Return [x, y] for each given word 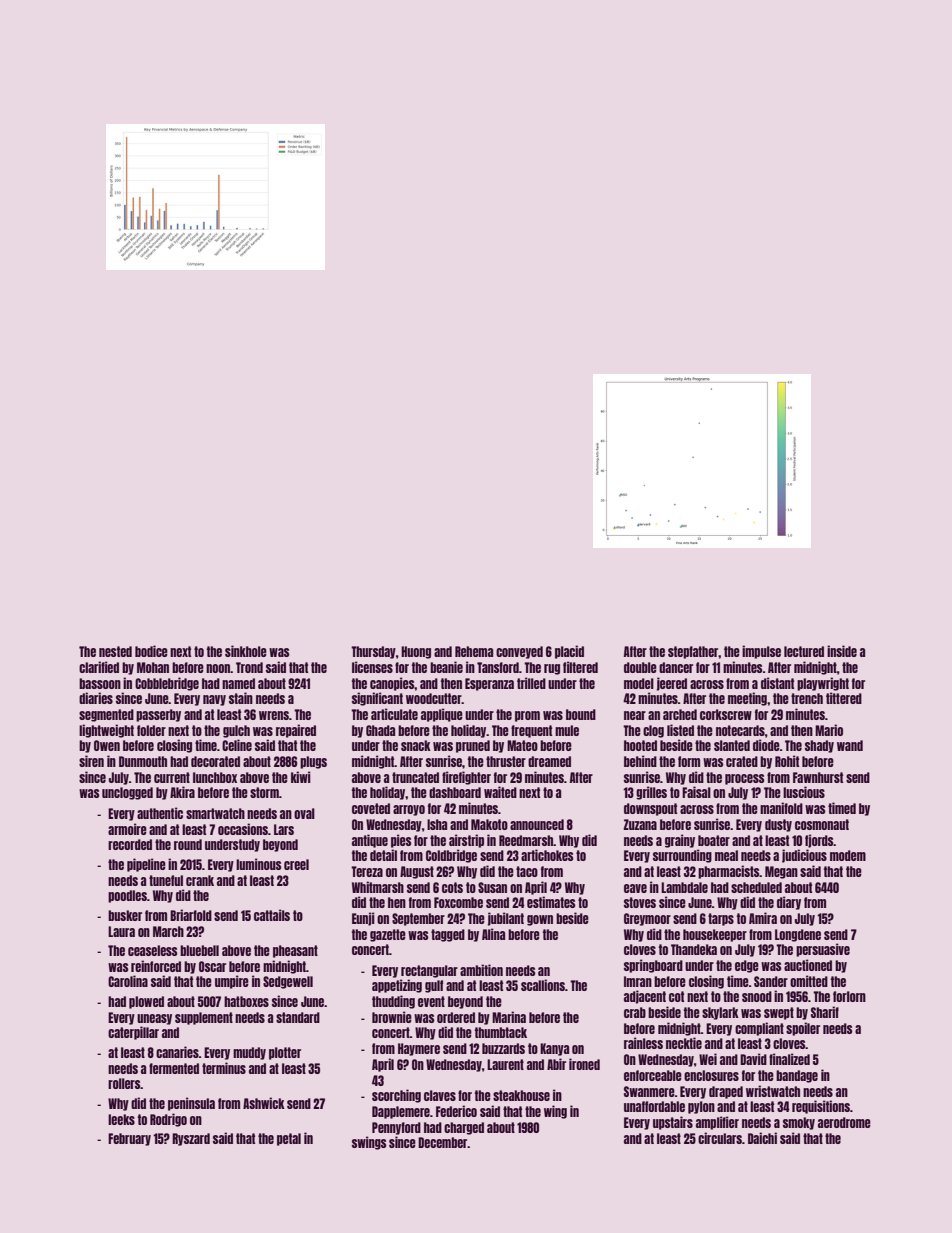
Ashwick [264, 1103]
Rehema [474, 651]
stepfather [693, 652]
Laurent [505, 1064]
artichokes [547, 855]
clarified [99, 667]
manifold [781, 808]
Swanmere [649, 1091]
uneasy [154, 1019]
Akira [182, 792]
